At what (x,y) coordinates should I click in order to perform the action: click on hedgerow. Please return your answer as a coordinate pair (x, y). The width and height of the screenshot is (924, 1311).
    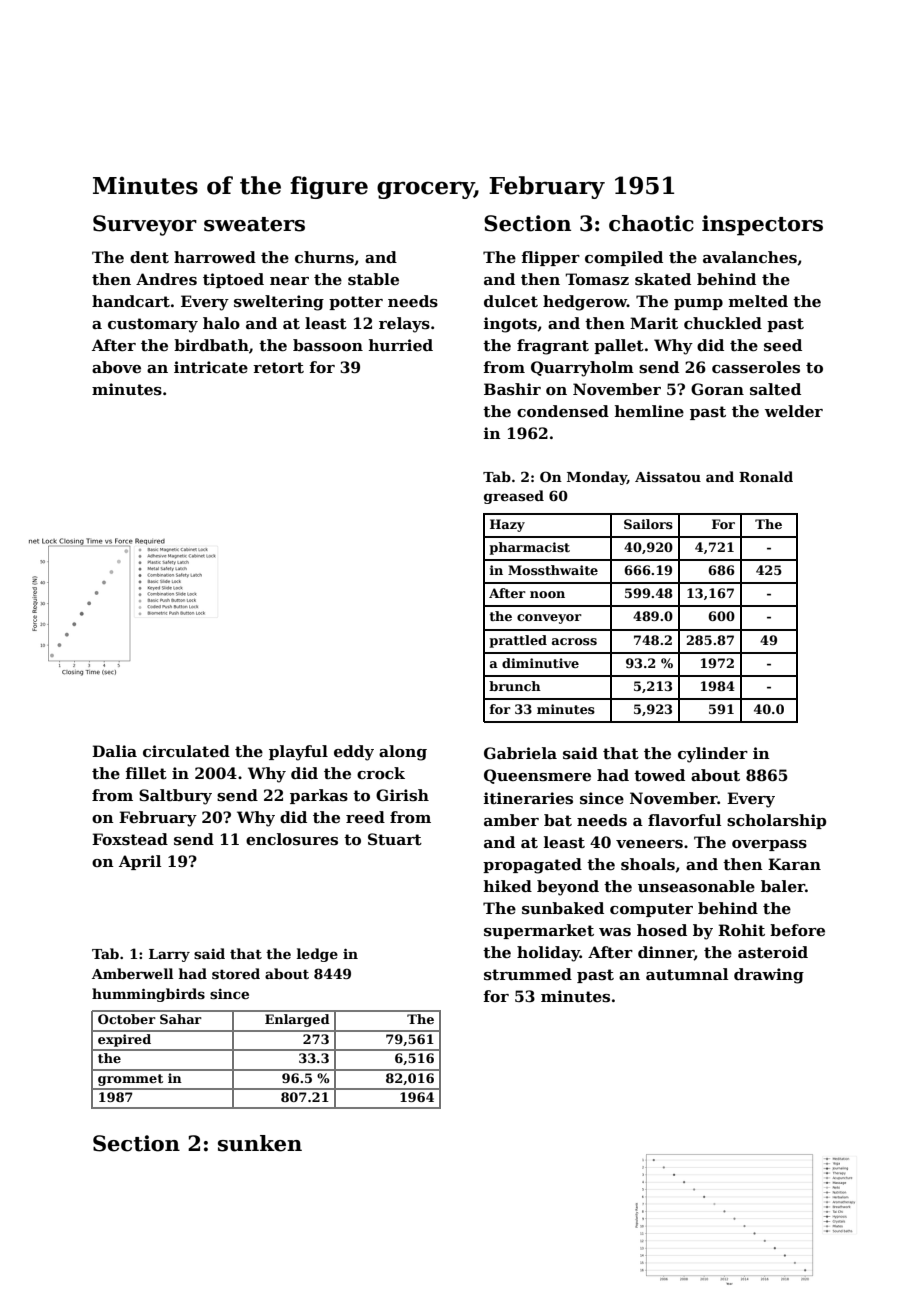
    Looking at the image, I should click on (585, 303).
